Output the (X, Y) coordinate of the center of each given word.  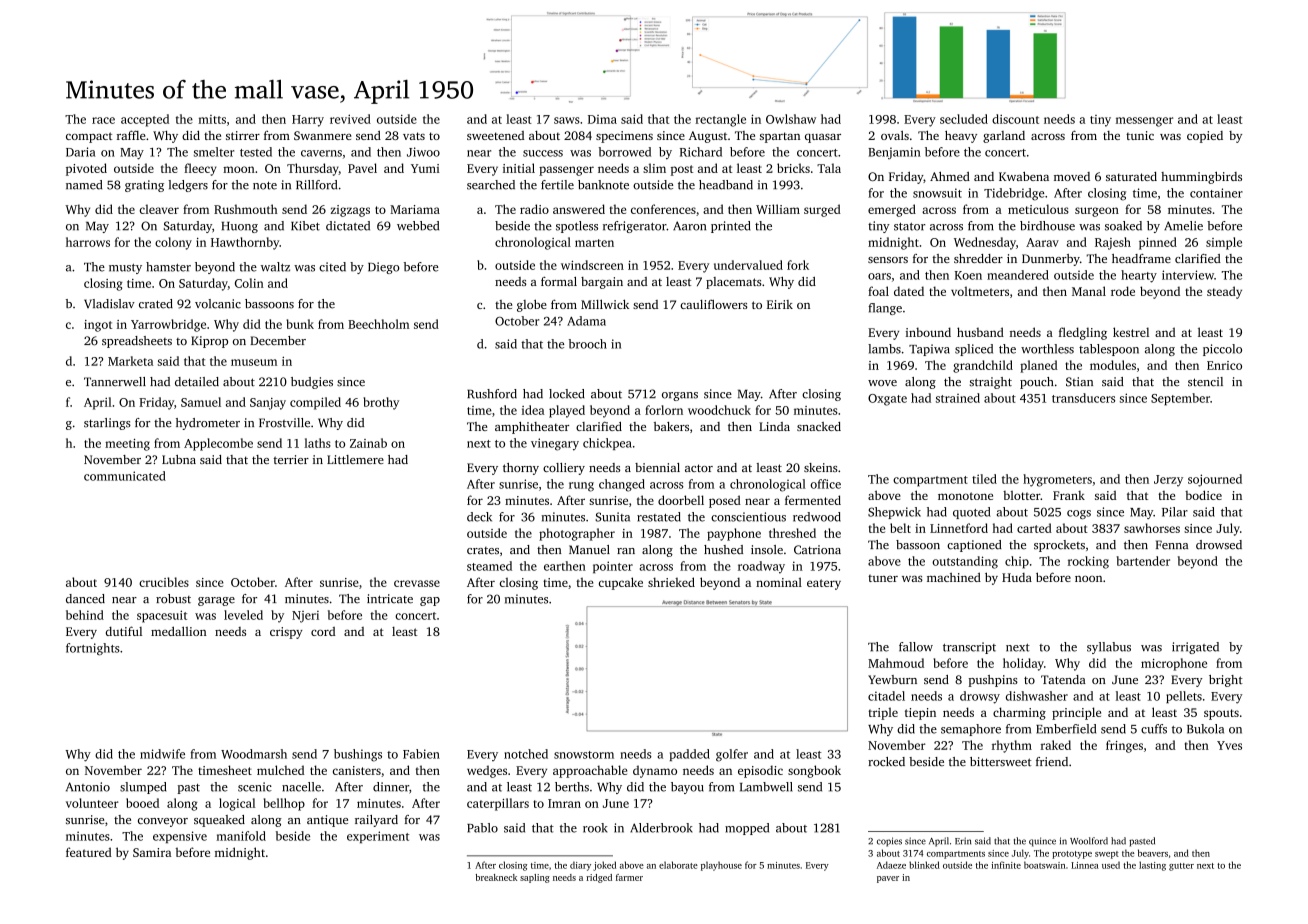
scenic (255, 787)
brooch (588, 344)
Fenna (1172, 545)
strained (958, 398)
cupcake (621, 583)
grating (144, 186)
